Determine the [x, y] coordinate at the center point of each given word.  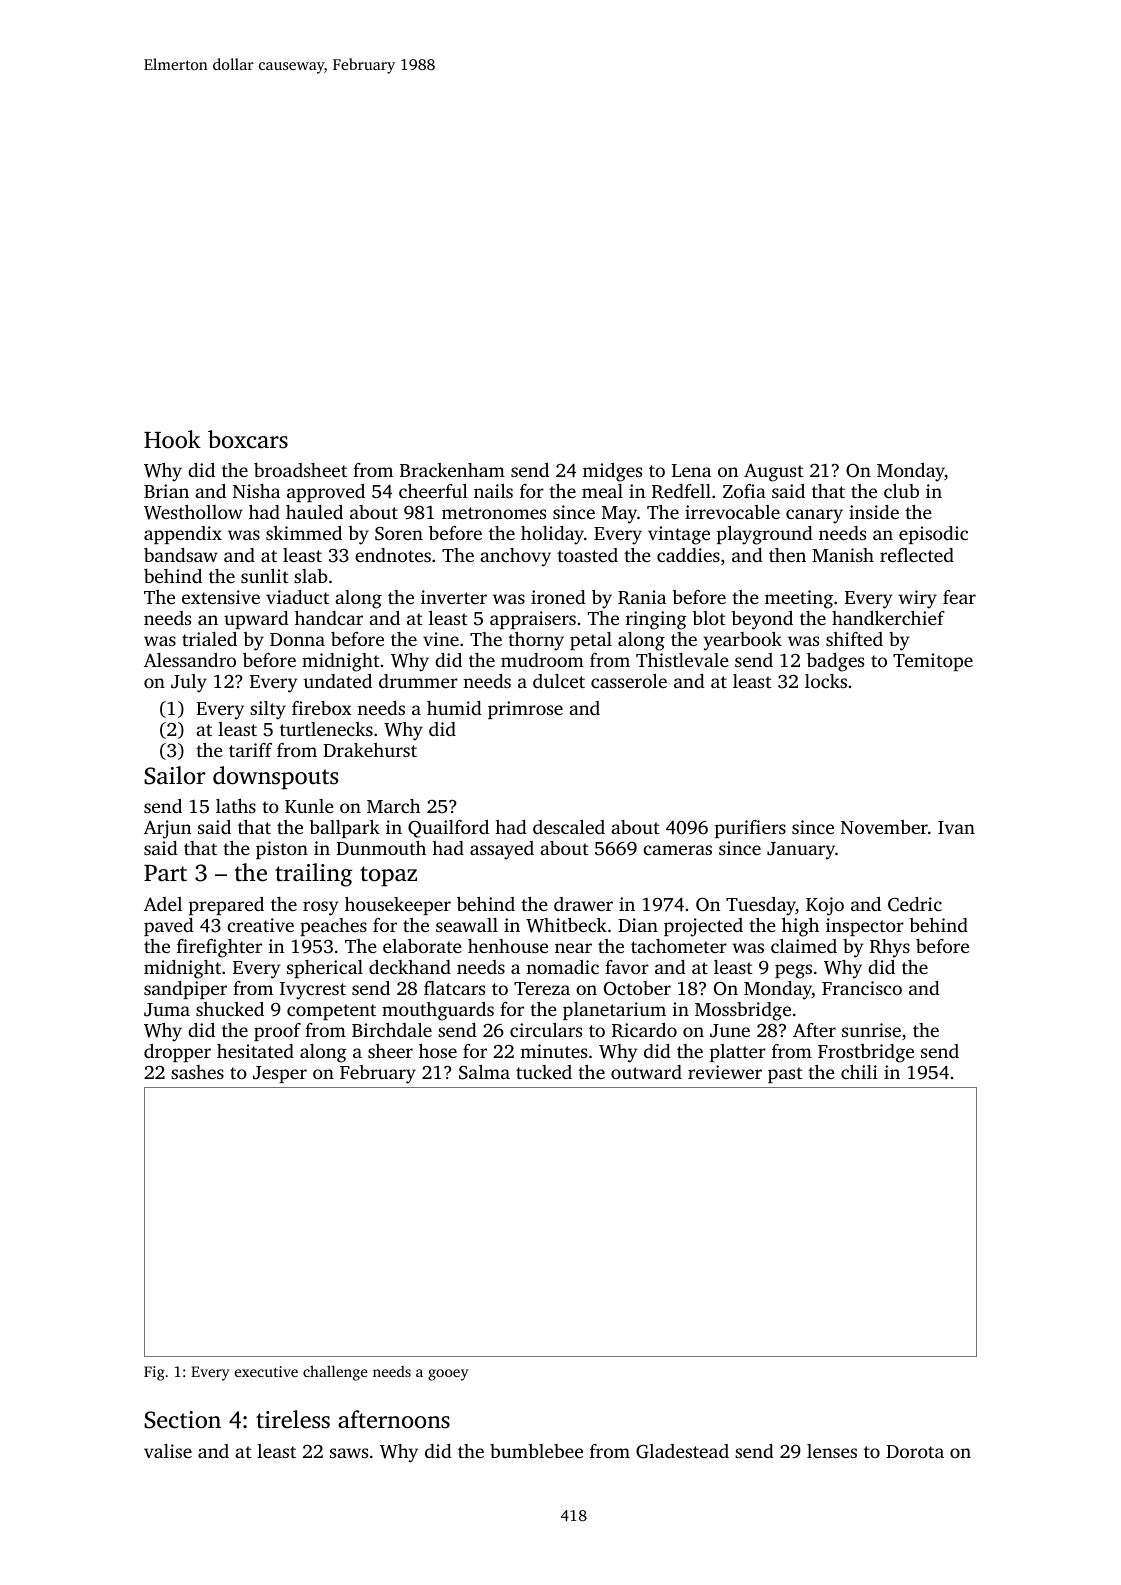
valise [168, 1451]
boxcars [248, 439]
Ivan [956, 827]
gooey [448, 1375]
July [189, 683]
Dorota [915, 1451]
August [774, 472]
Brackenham [452, 470]
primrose [525, 710]
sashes [197, 1072]
